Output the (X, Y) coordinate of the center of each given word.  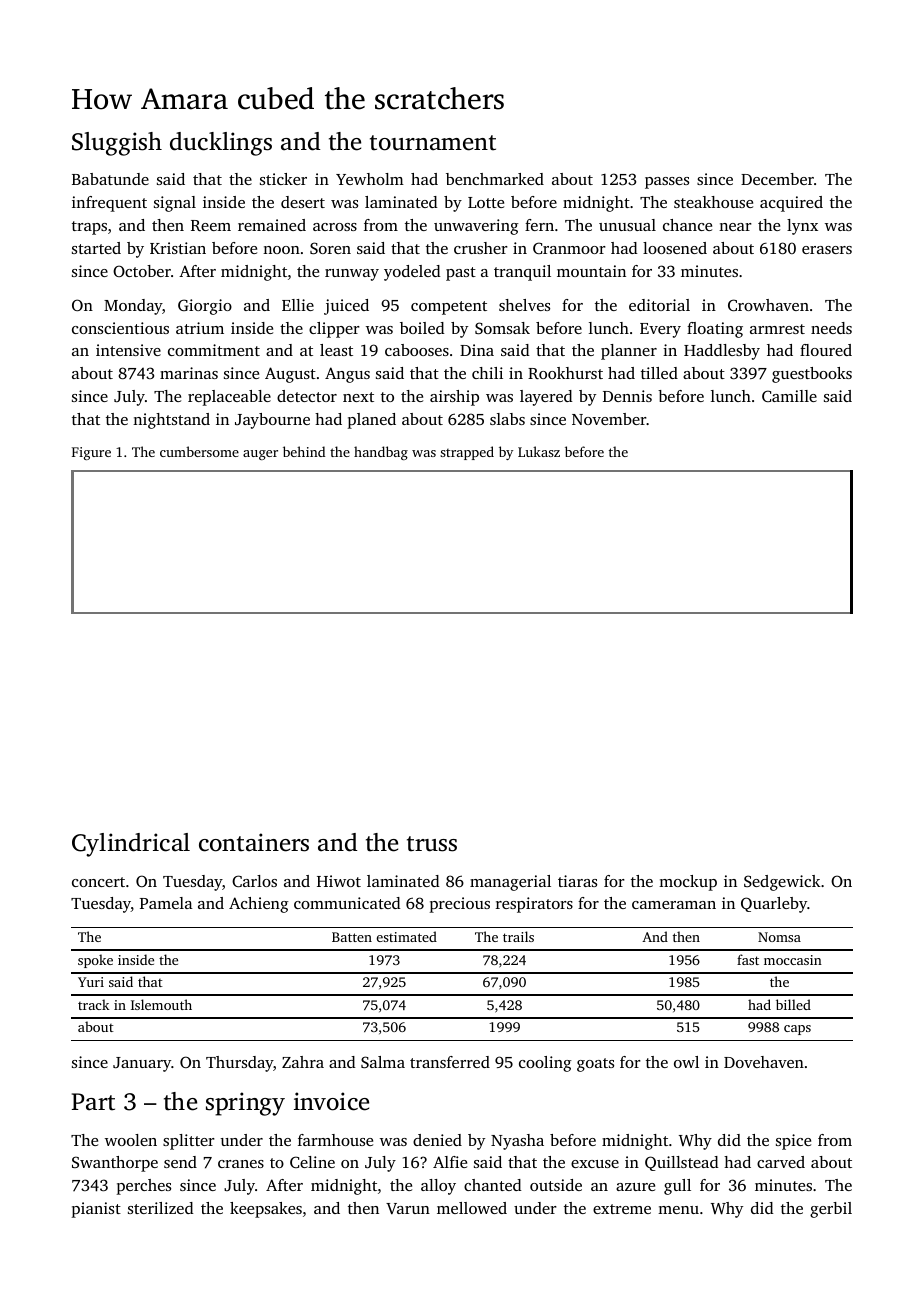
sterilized (161, 1208)
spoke (95, 961)
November (609, 419)
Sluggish (117, 144)
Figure (91, 453)
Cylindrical (131, 845)
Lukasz (539, 451)
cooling (545, 1064)
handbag (381, 453)
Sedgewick (782, 883)
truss (432, 844)
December (777, 179)
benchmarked (495, 179)
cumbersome (199, 451)
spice (793, 1142)
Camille (789, 396)
